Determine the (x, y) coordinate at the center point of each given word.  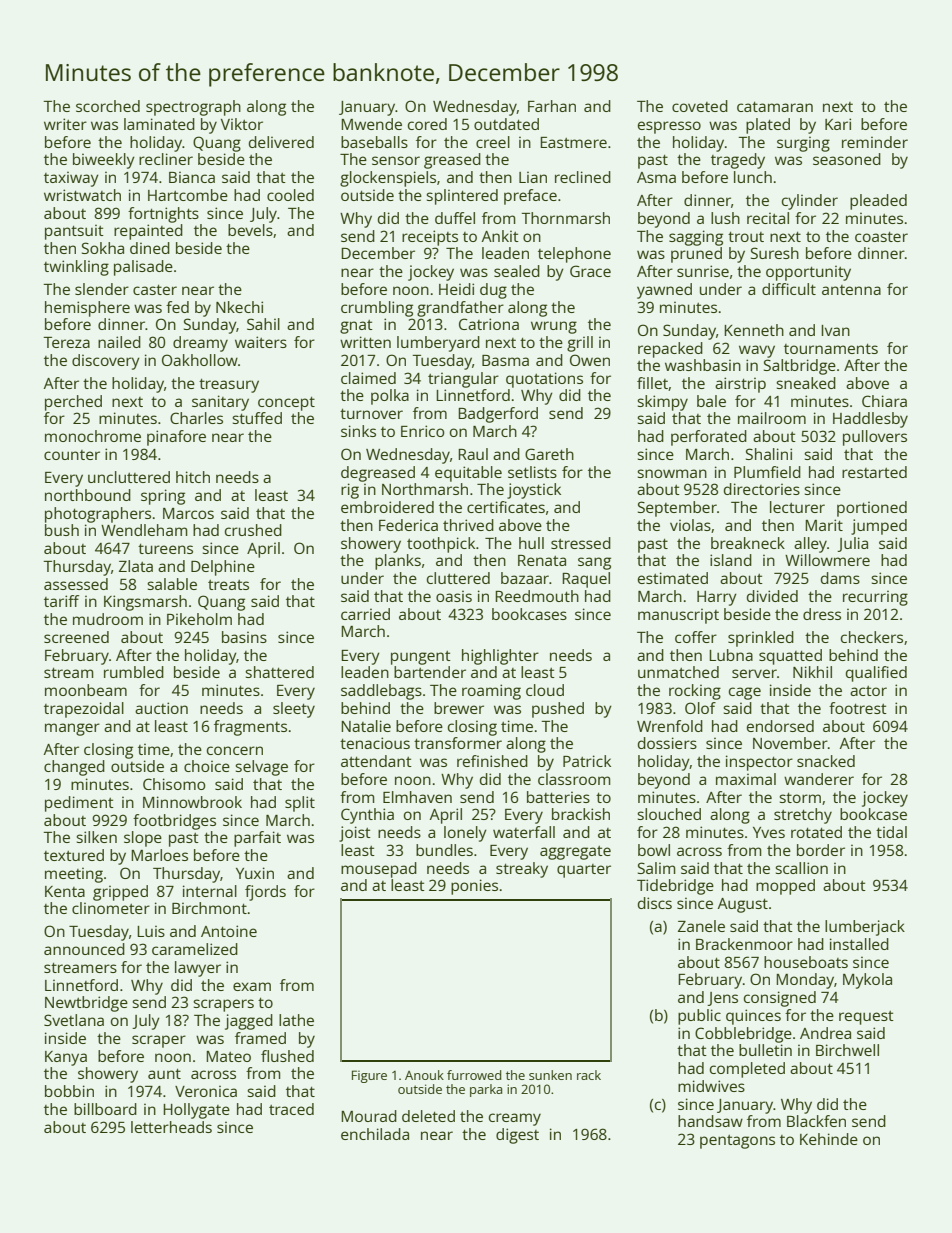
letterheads (171, 1127)
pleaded (878, 202)
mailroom (772, 418)
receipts (430, 238)
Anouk (424, 1075)
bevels (250, 230)
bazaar (525, 578)
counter (72, 455)
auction (161, 708)
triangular (463, 380)
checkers (872, 637)
